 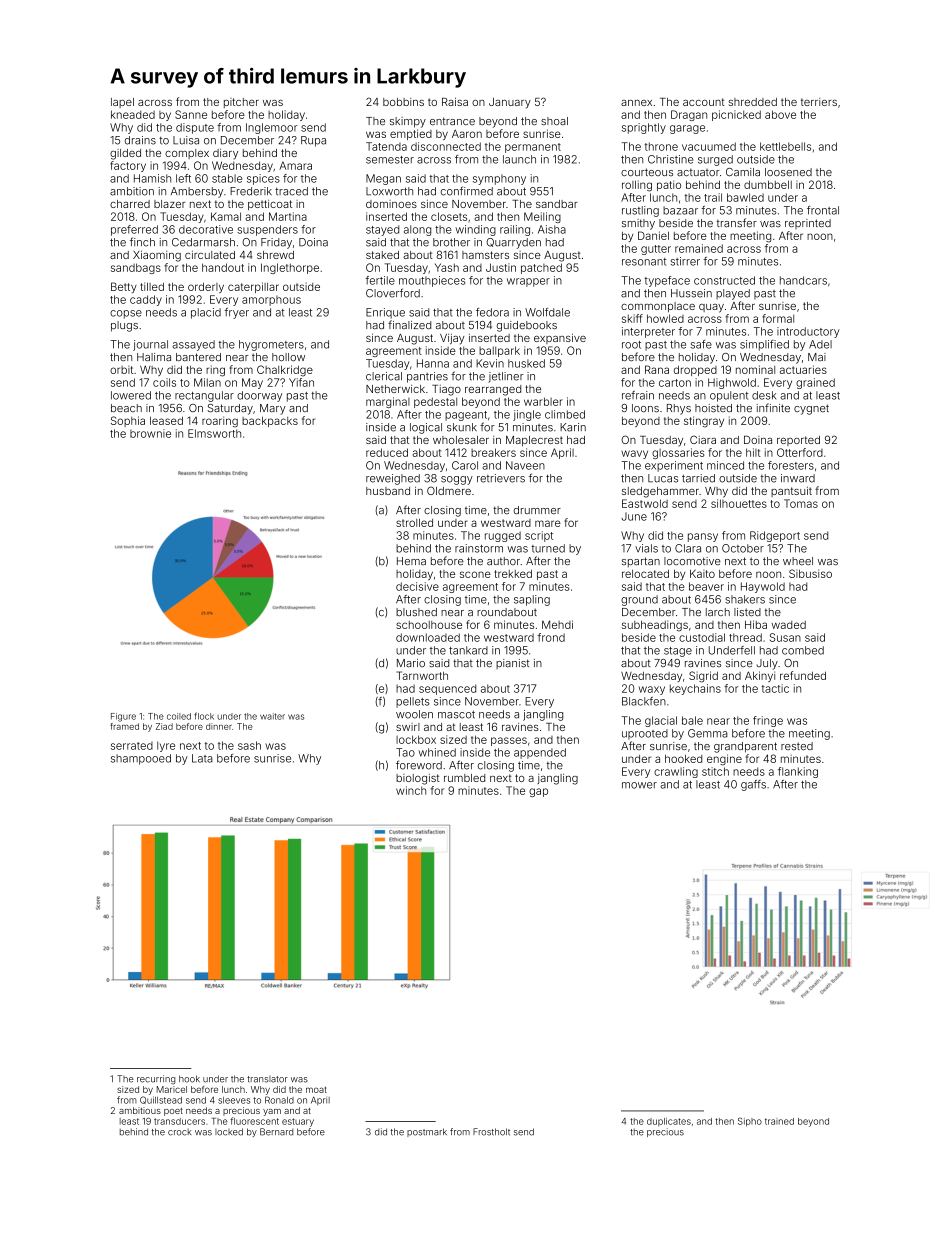 I want to click on shampooed, so click(x=141, y=759).
